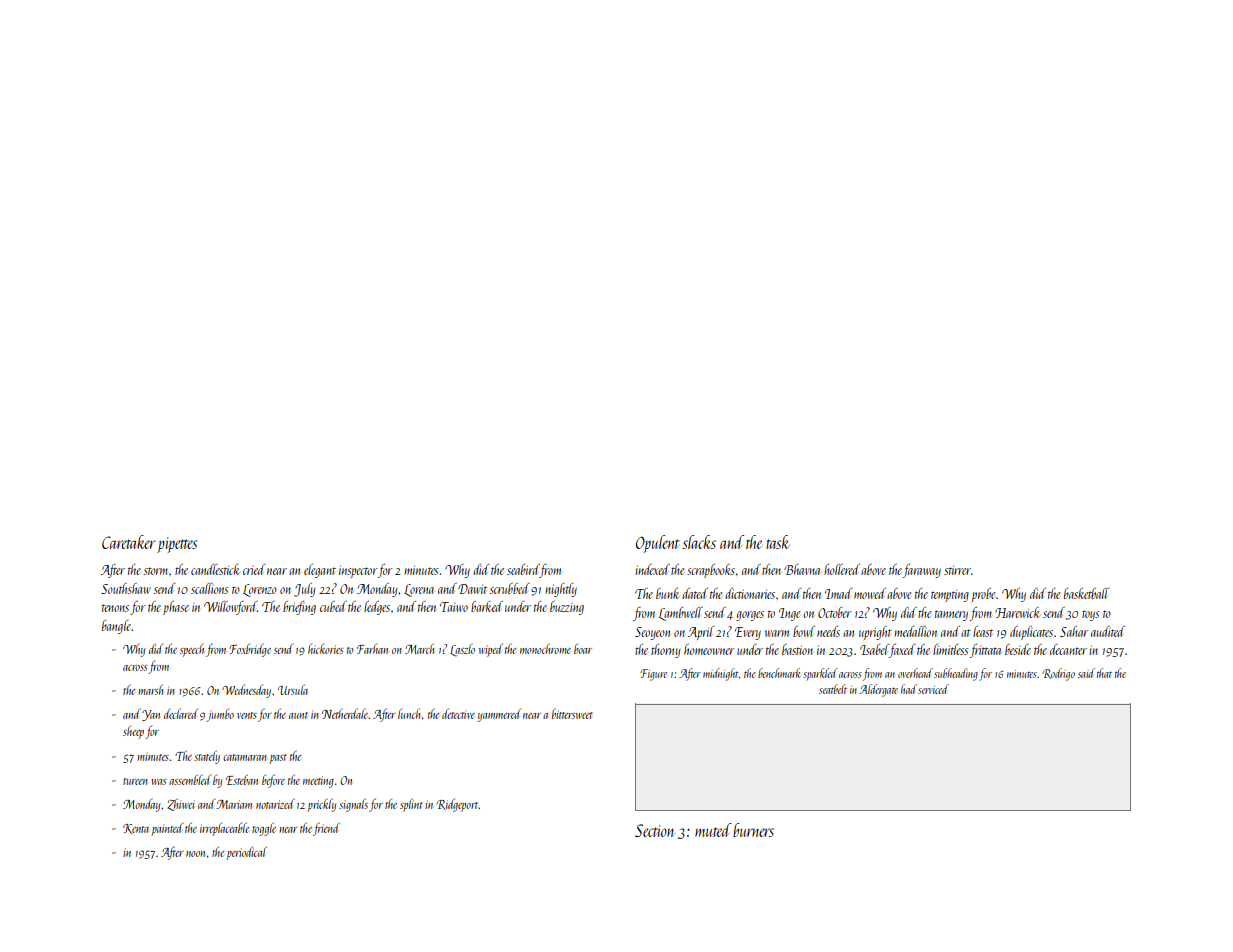  I want to click on nightly, so click(561, 590).
